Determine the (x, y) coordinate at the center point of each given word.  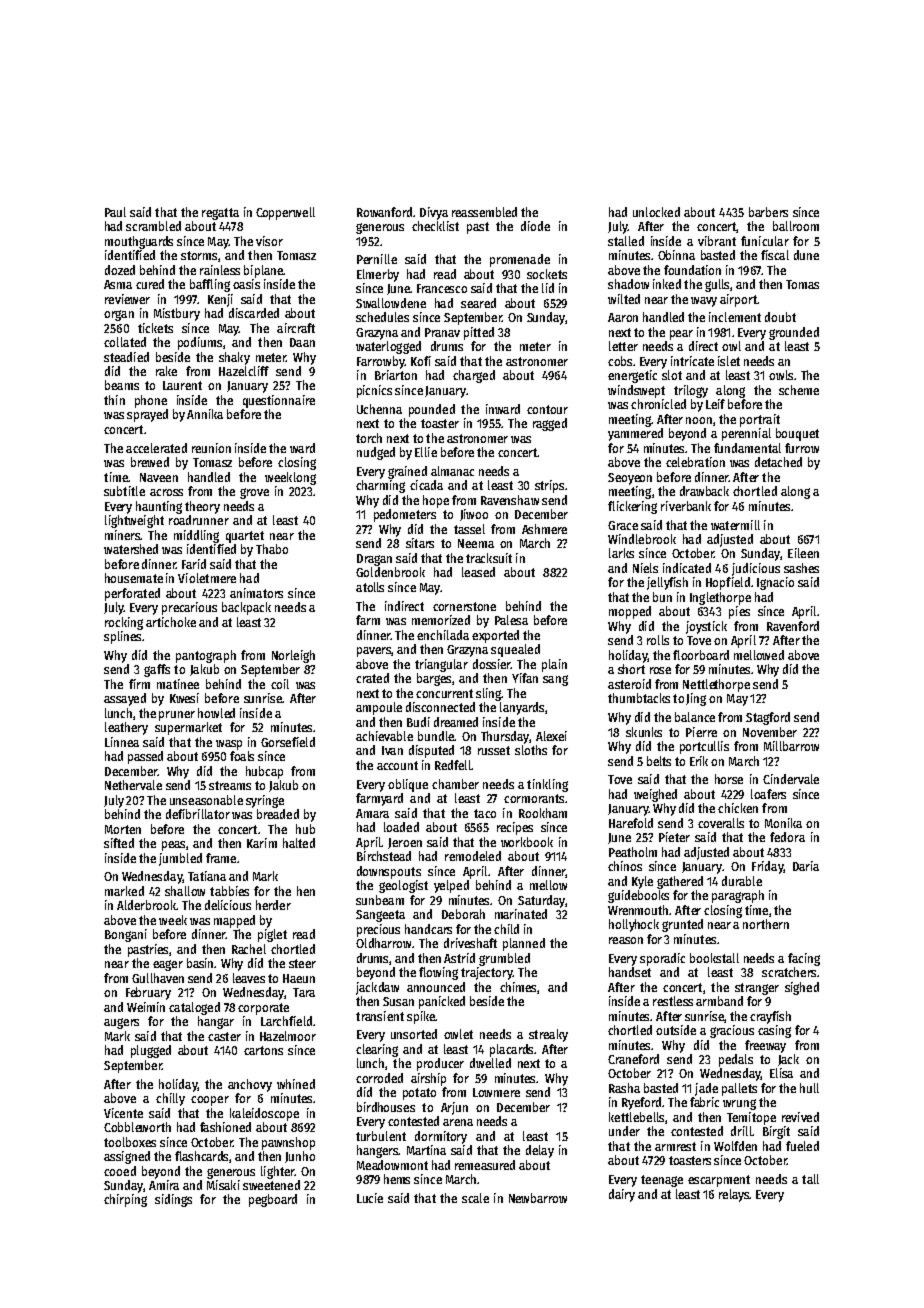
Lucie (370, 1198)
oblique (408, 785)
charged (474, 376)
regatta (220, 214)
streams (230, 785)
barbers (768, 212)
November (770, 732)
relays (734, 1195)
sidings (173, 1200)
